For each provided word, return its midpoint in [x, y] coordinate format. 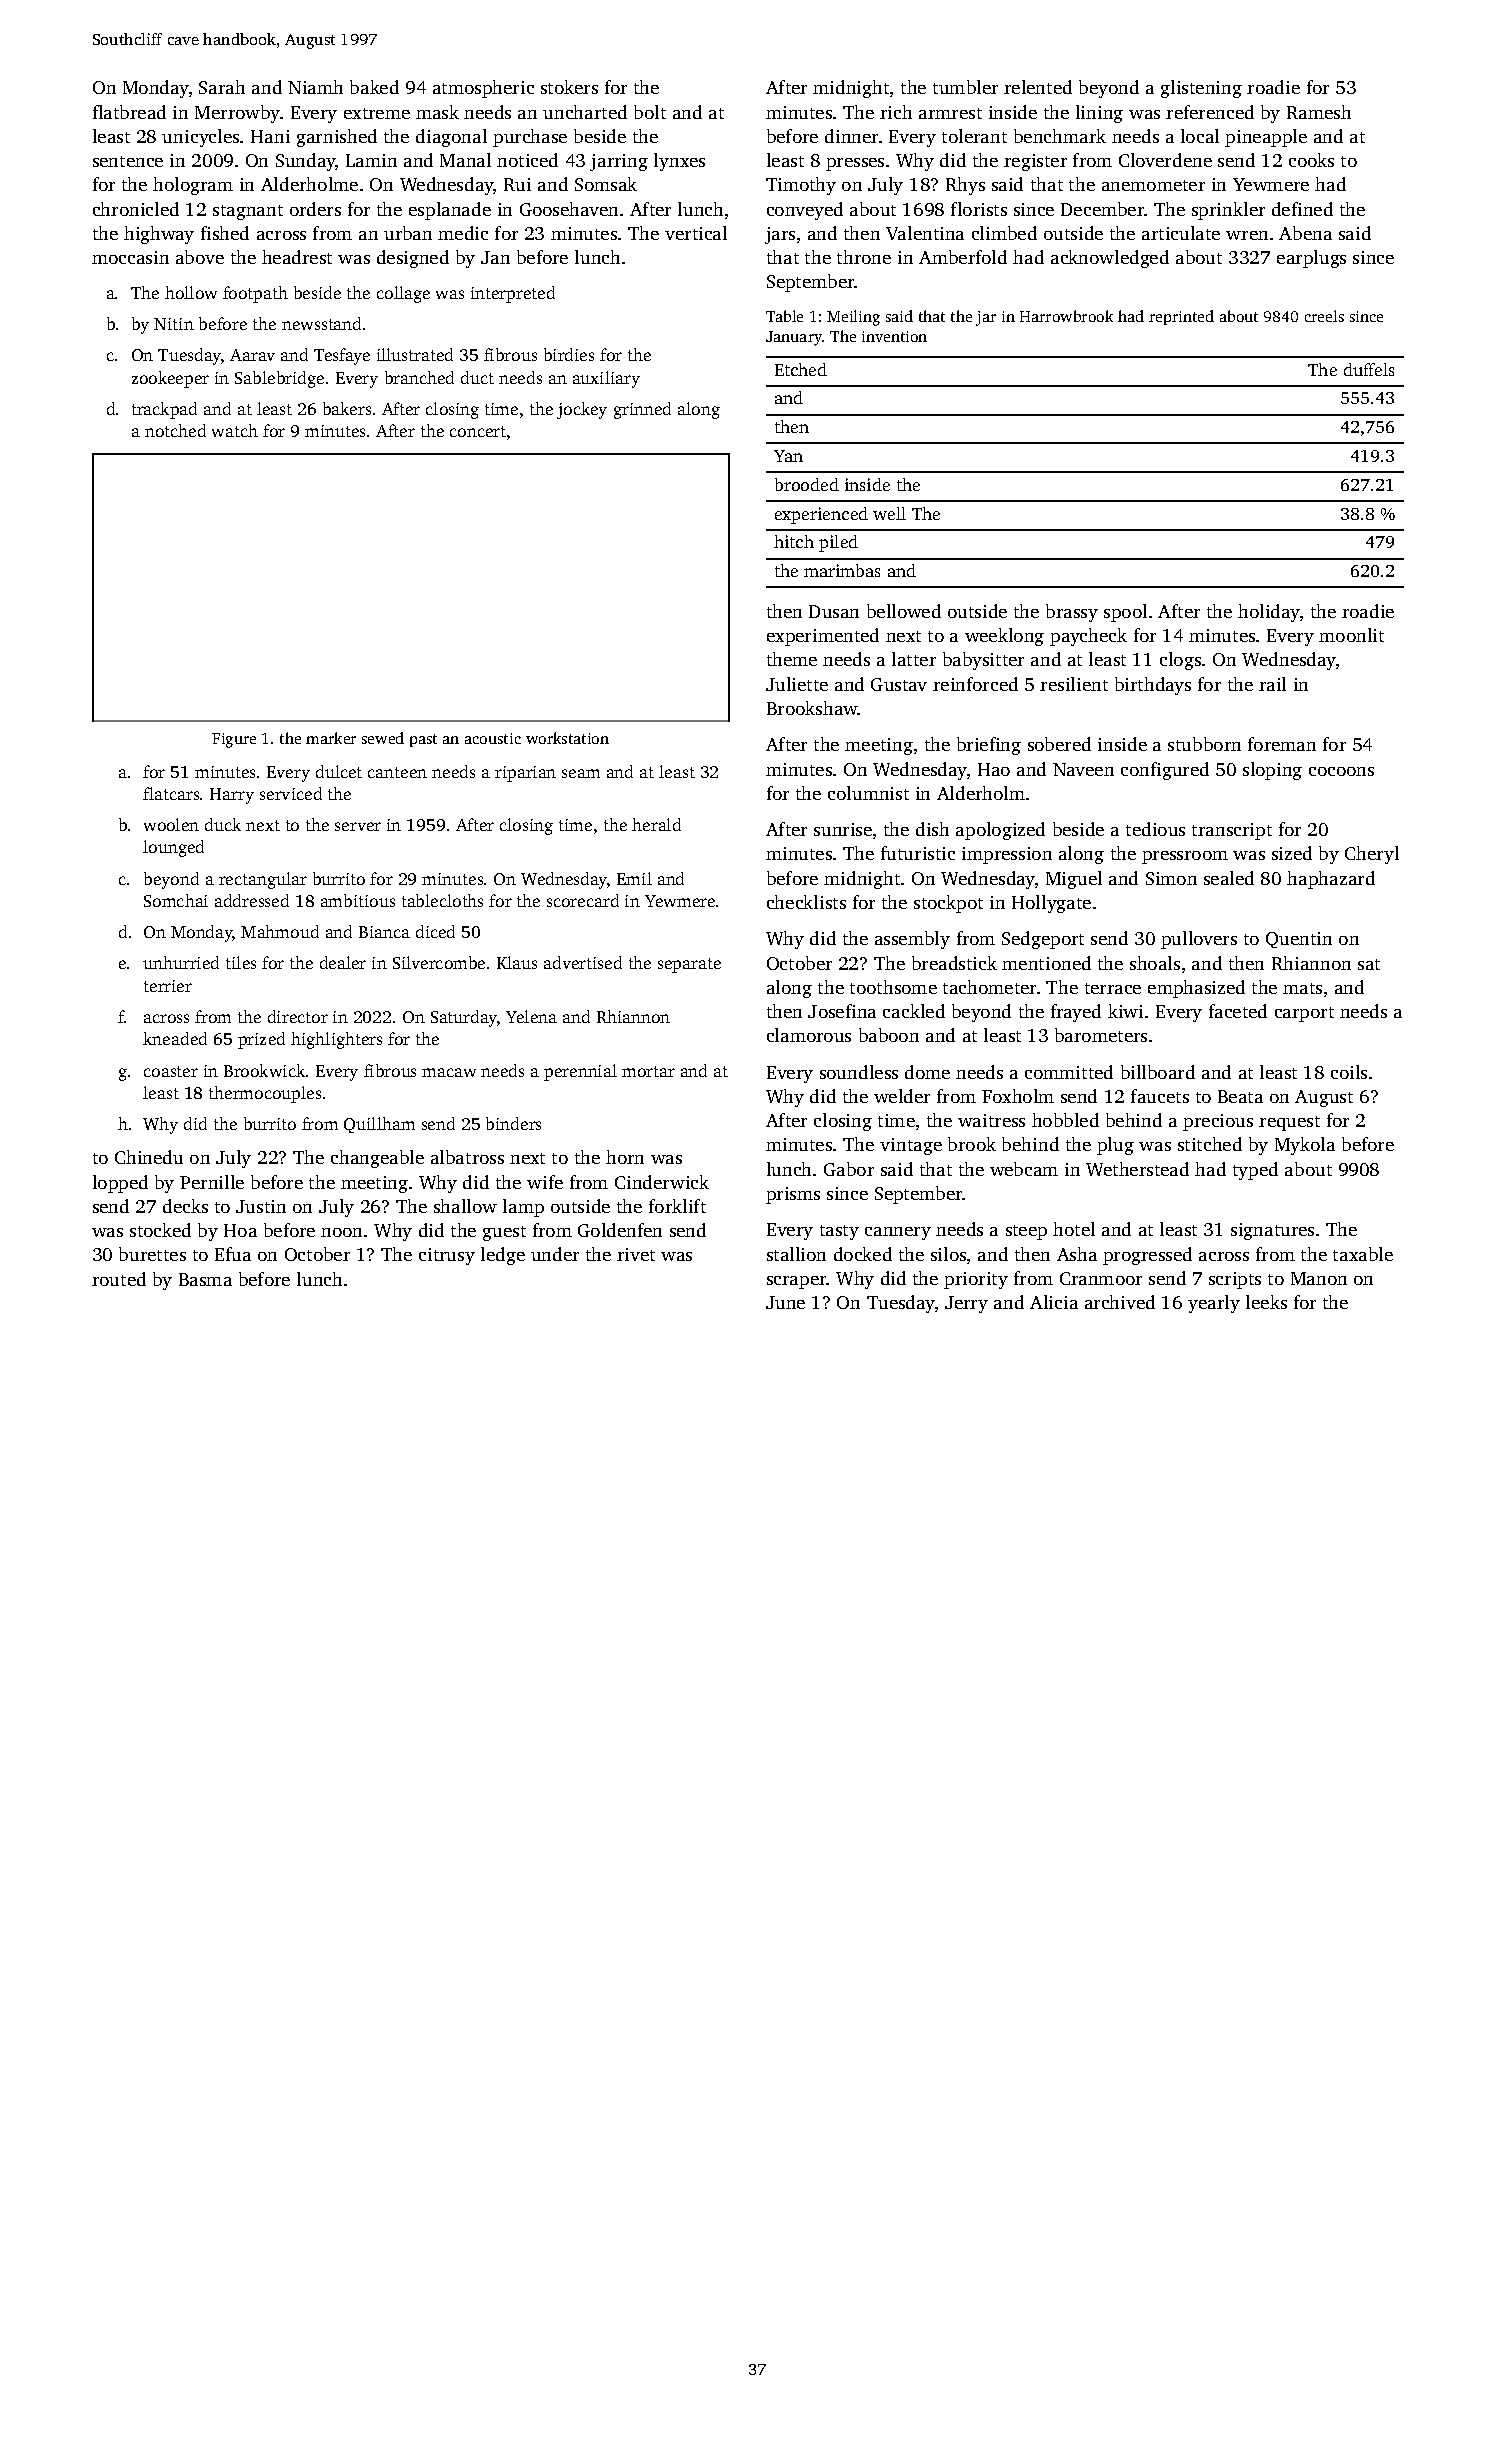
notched [175, 430]
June [785, 1302]
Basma [205, 1279]
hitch [794, 541]
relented [1038, 87]
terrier [168, 986]
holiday [1269, 613]
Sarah [222, 87]
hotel [1074, 1229]
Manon [1319, 1278]
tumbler [965, 87]
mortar [648, 1071]
